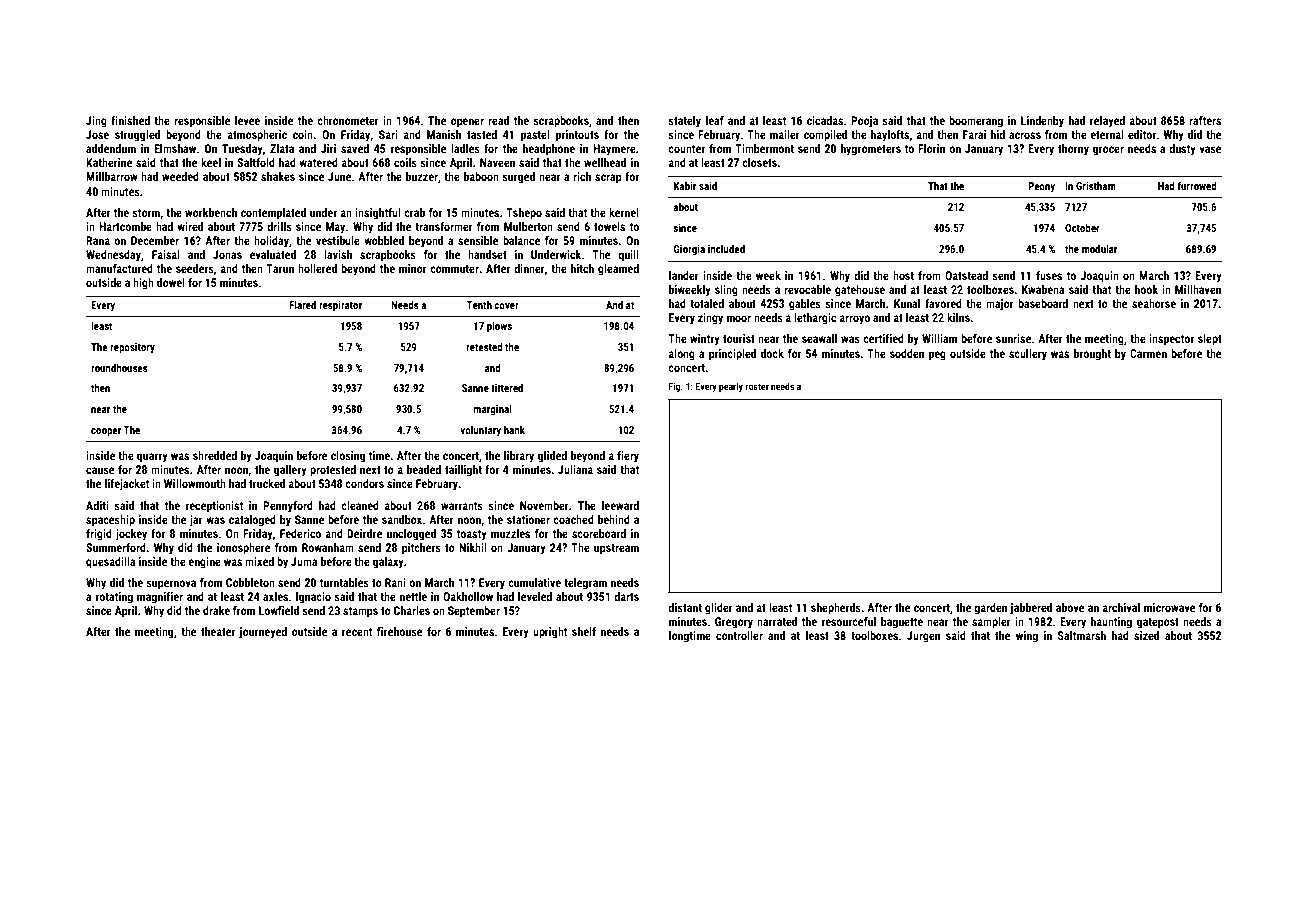  Describe the element at coordinates (739, 635) in the screenshot. I see `controller` at that location.
